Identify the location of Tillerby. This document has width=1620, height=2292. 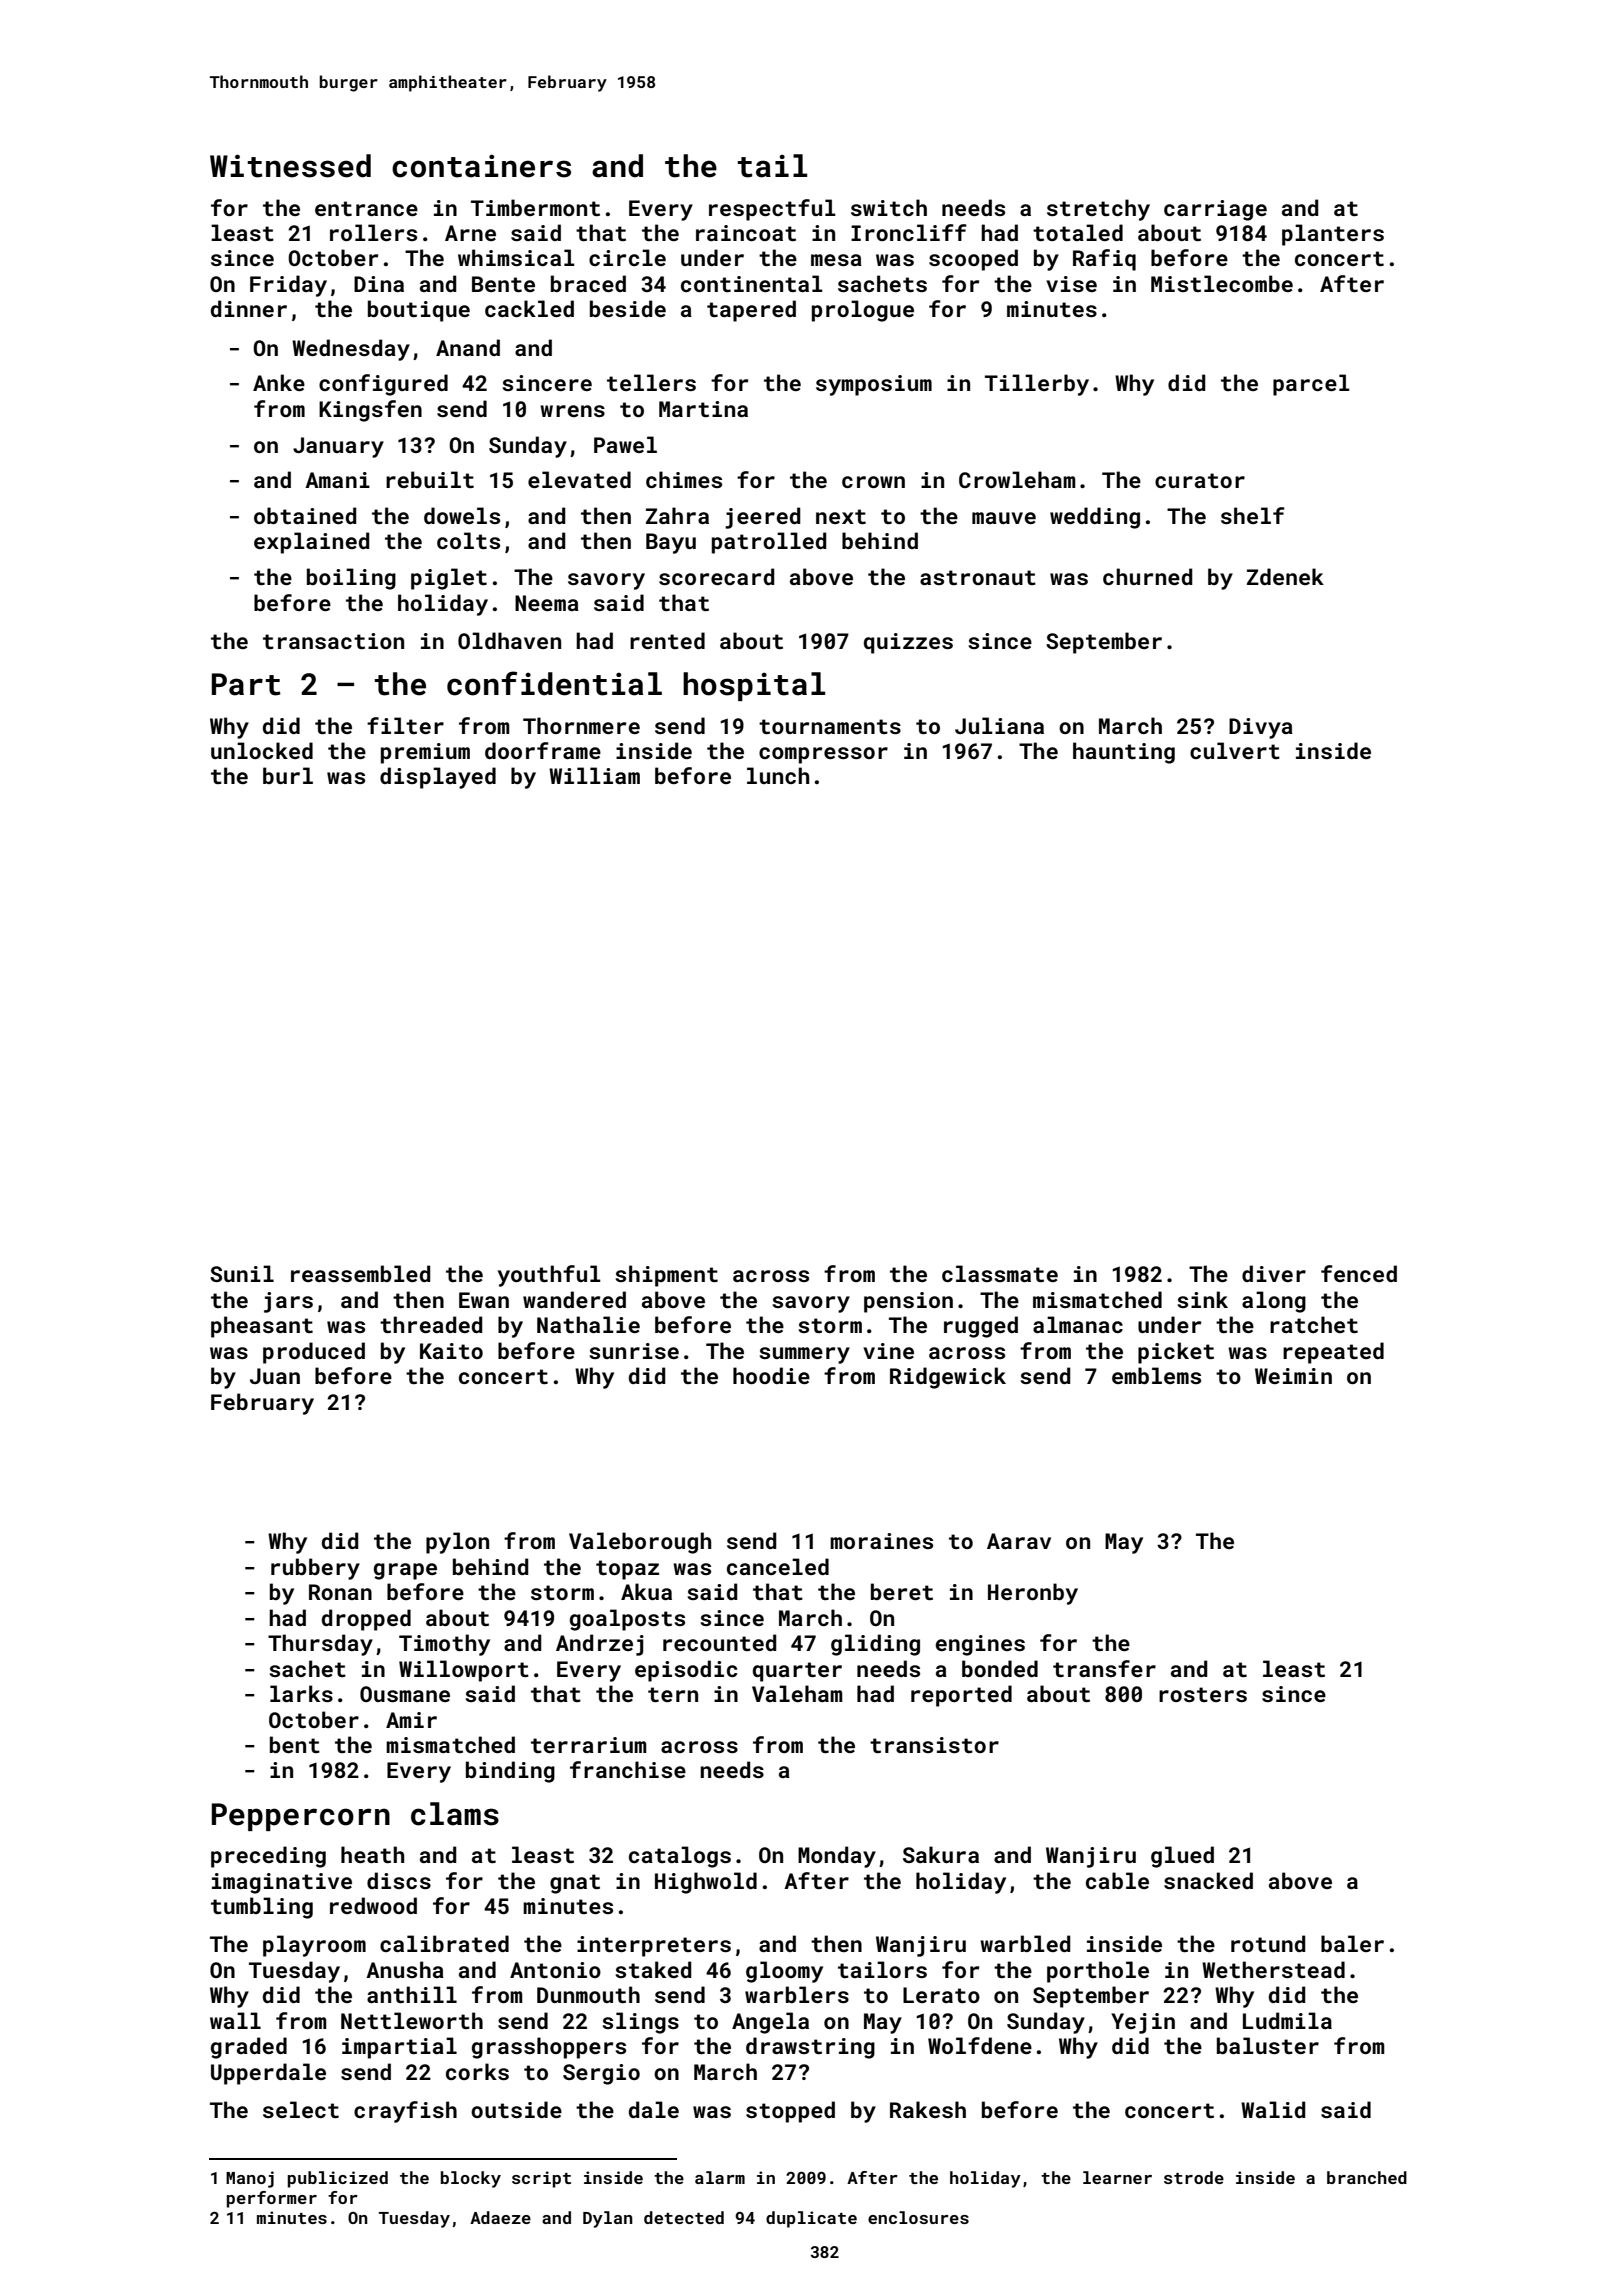
(1037, 385).
